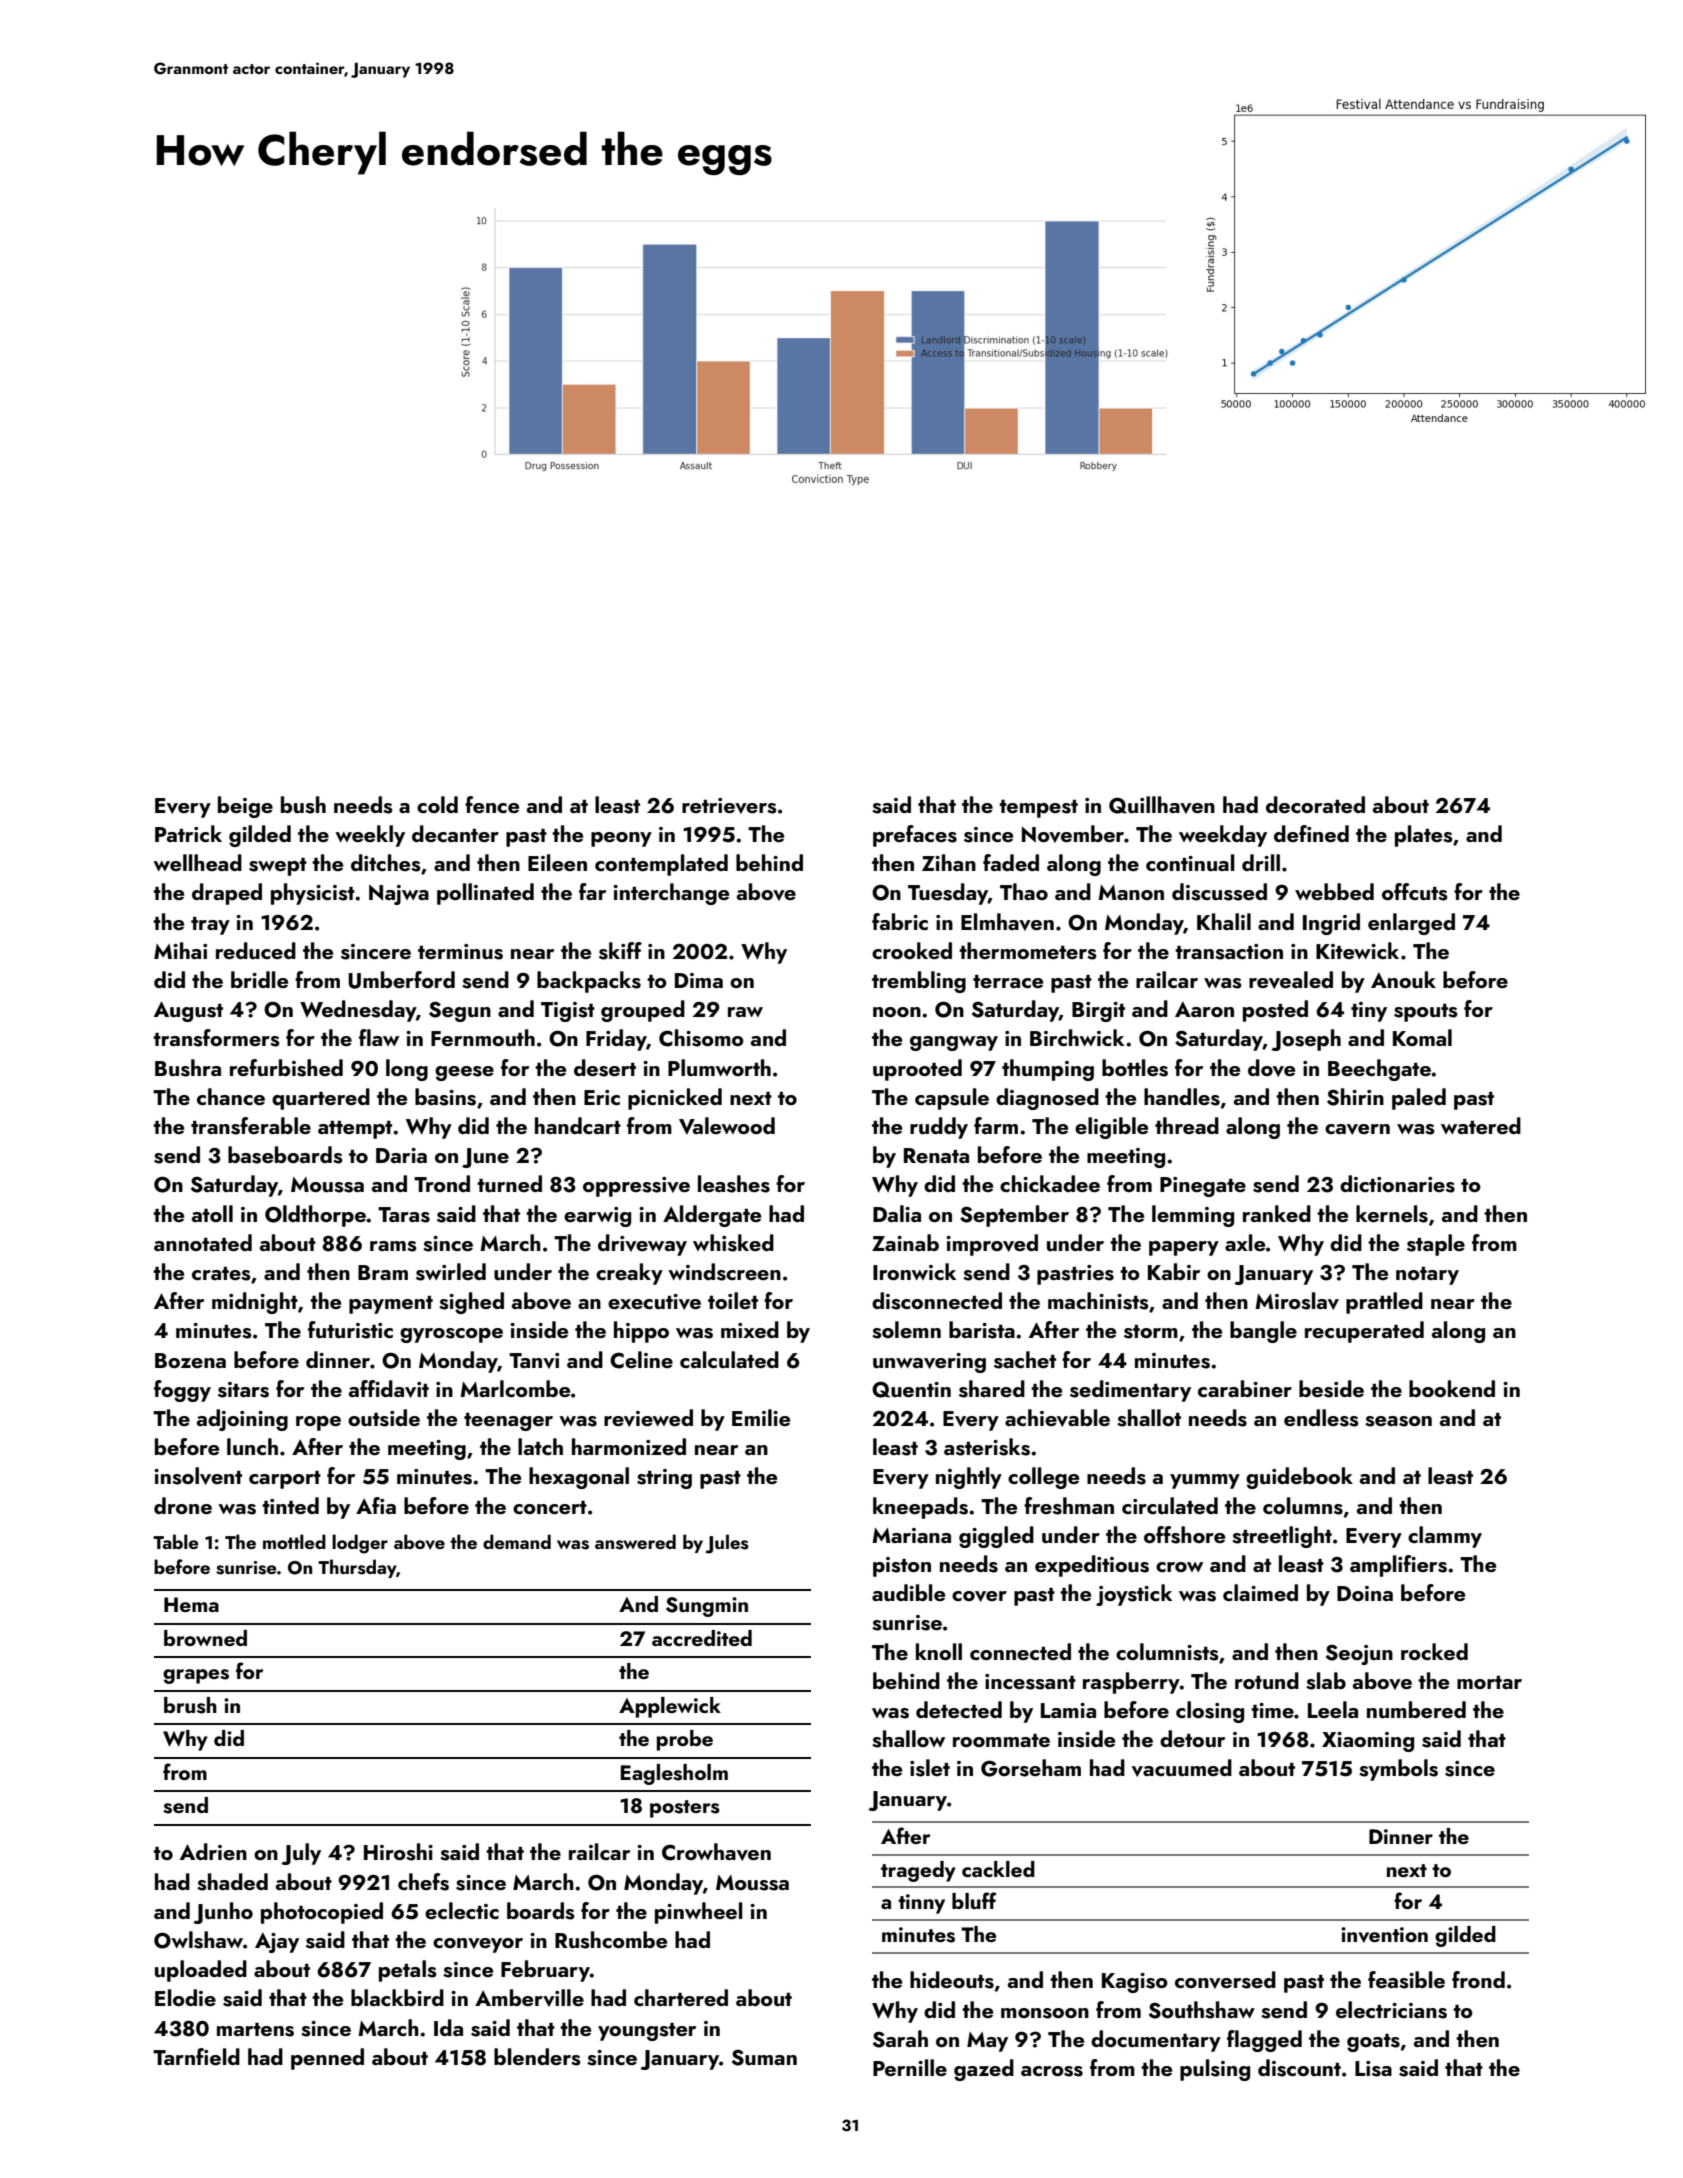 The height and width of the page is (2178, 1683). Describe the element at coordinates (982, 1330) in the page. I see `barista` at that location.
